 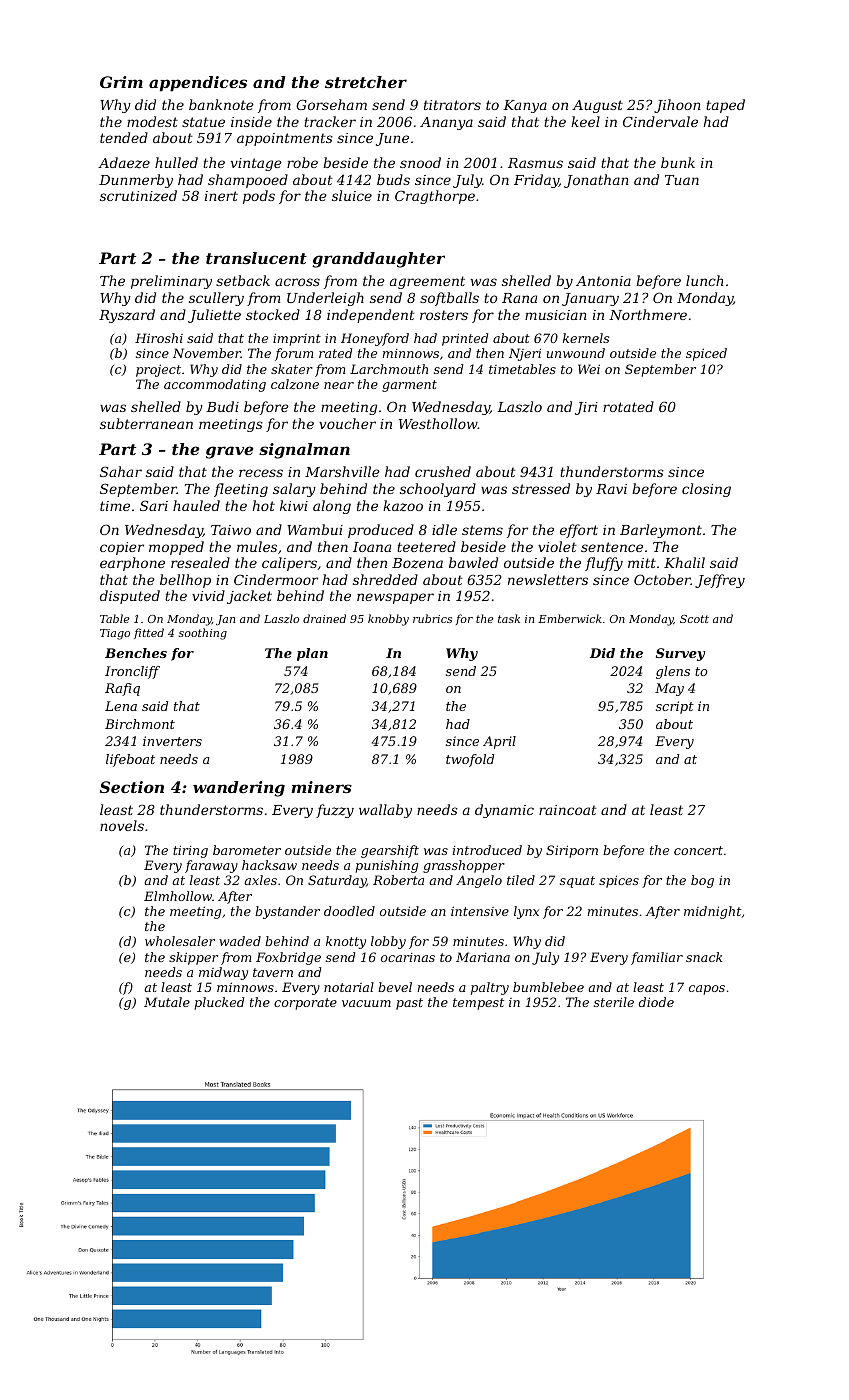 I want to click on intensive, so click(x=480, y=911).
